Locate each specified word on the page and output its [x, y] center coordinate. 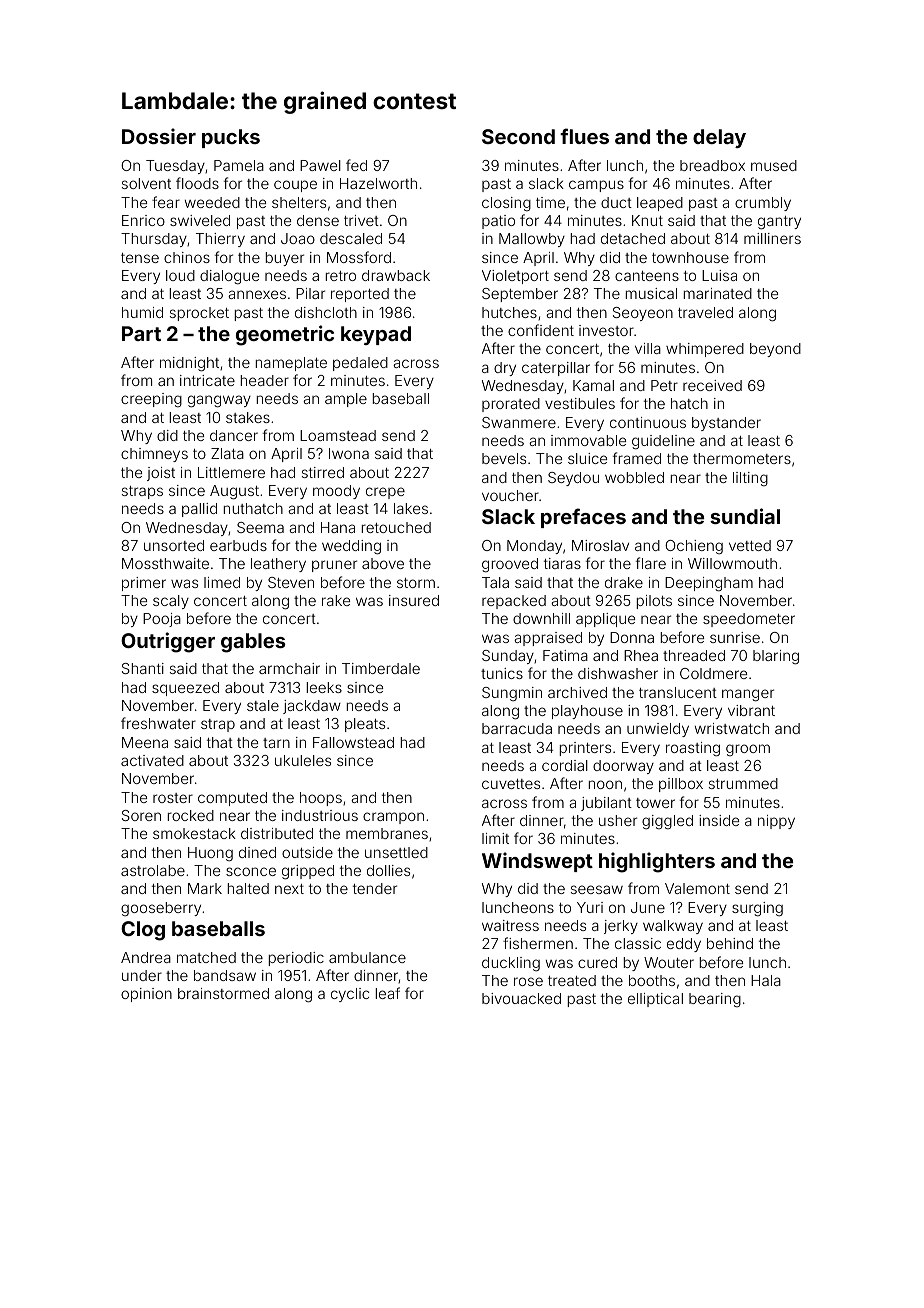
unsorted [174, 545]
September [520, 295]
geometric [285, 335]
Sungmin [512, 694]
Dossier [159, 136]
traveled [705, 312]
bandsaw [225, 975]
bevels [504, 458]
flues [584, 136]
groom [748, 750]
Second [518, 136]
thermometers [742, 458]
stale [263, 705]
